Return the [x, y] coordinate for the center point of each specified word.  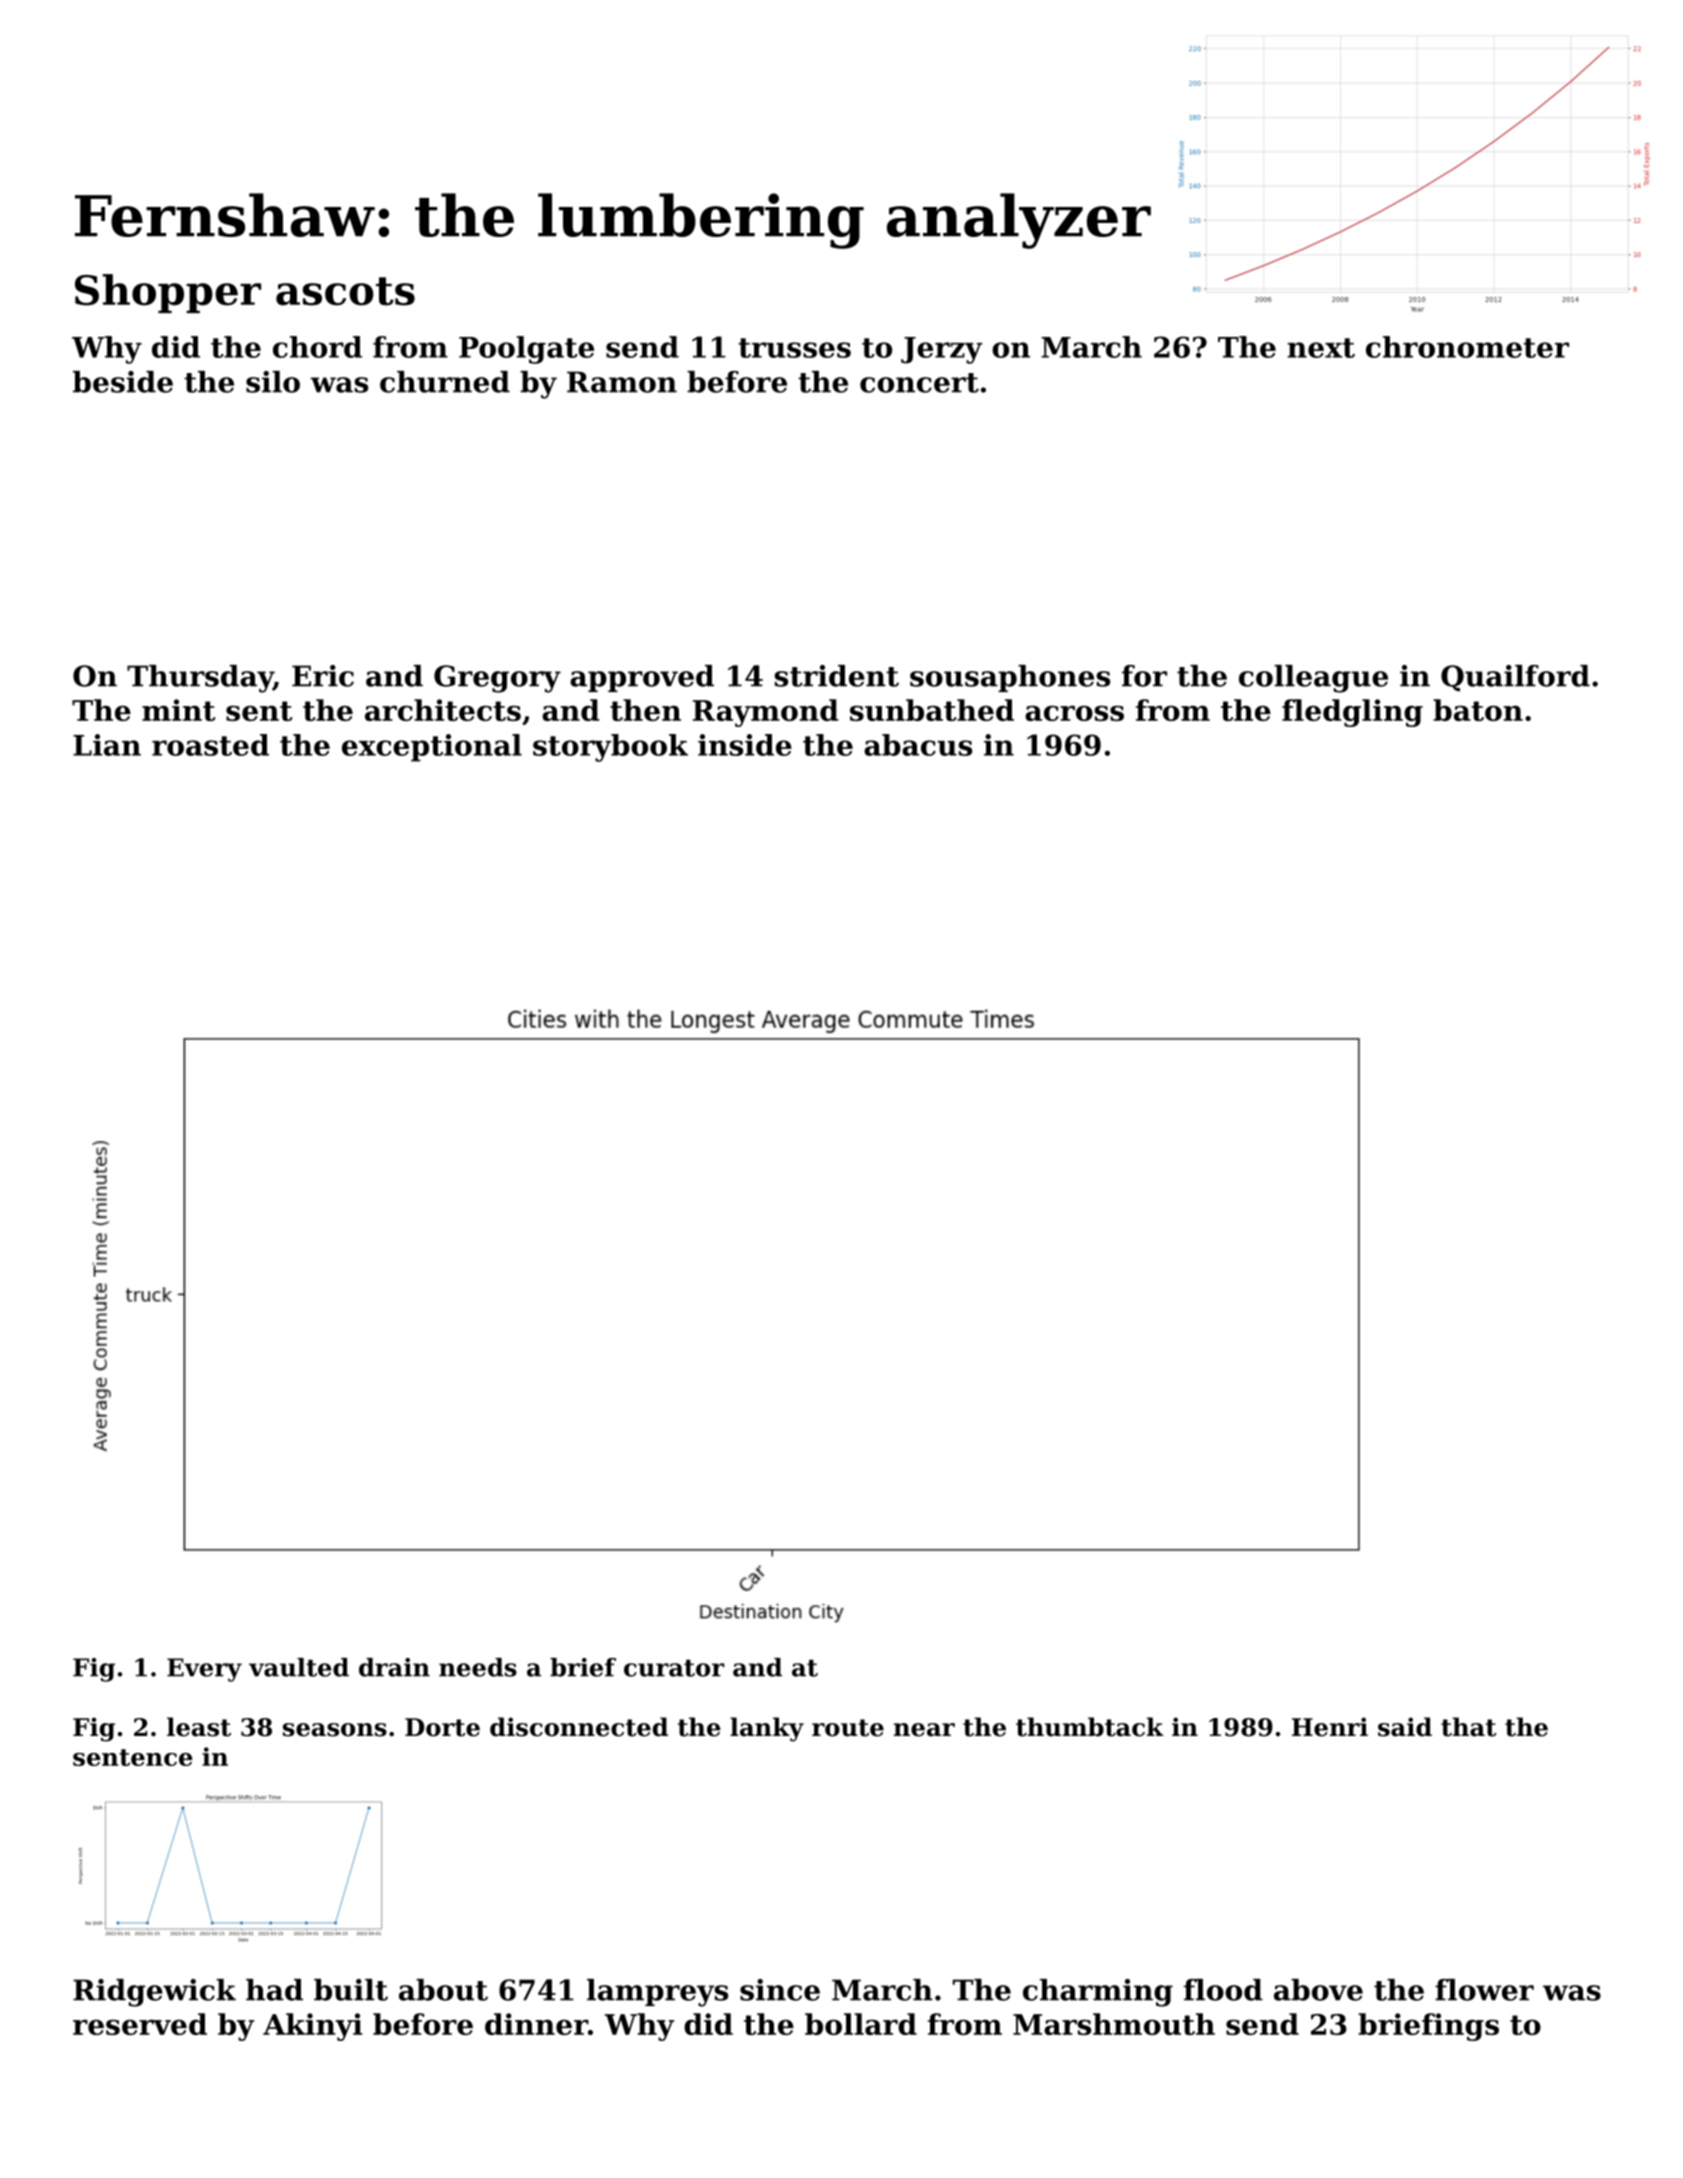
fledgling [1352, 713]
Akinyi [312, 2027]
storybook [610, 748]
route [848, 1728]
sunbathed [932, 710]
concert [919, 383]
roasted [210, 745]
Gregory [497, 679]
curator [674, 1668]
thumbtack [1089, 1727]
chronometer [1467, 347]
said [1405, 1727]
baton [1478, 710]
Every [204, 1670]
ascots [345, 291]
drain [394, 1667]
